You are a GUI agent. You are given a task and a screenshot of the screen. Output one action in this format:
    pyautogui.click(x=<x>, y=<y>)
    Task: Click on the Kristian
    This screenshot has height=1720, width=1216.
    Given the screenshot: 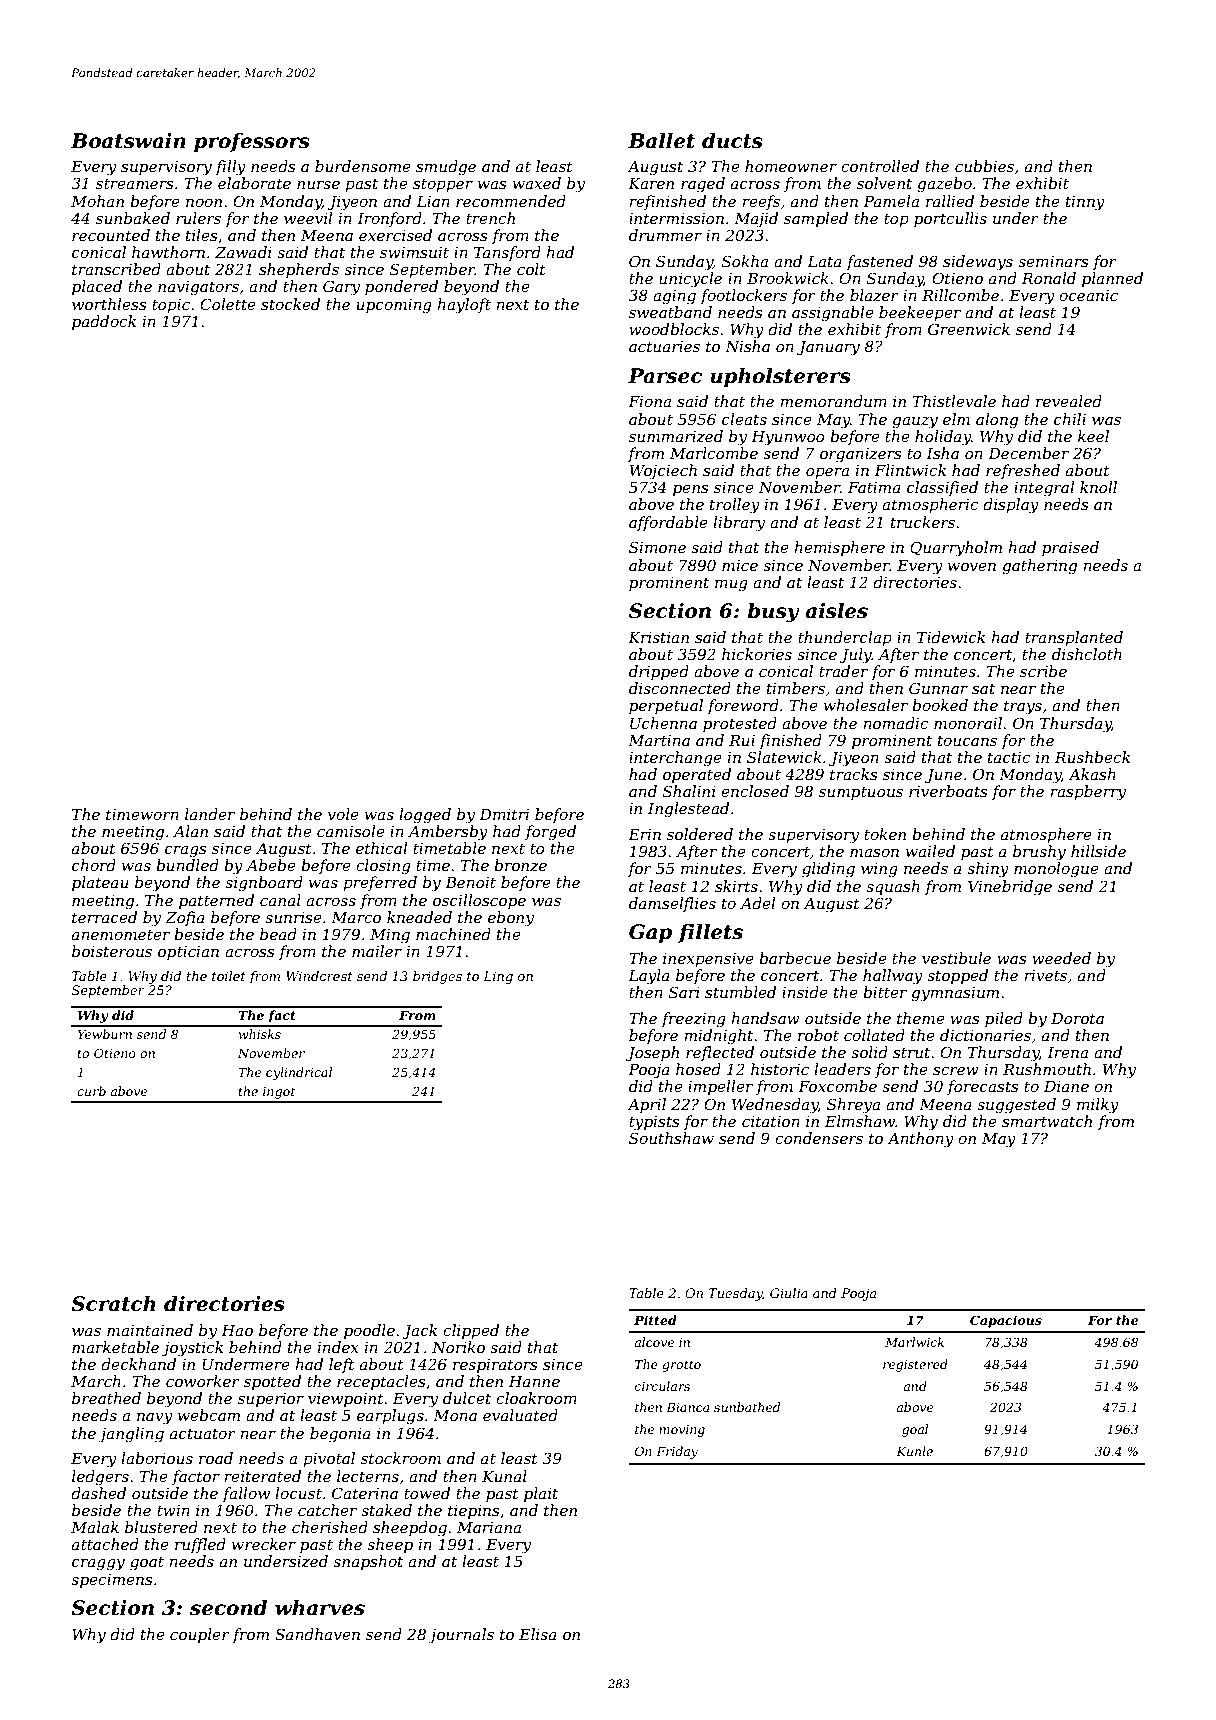 What is the action you would take?
    pyautogui.click(x=658, y=637)
